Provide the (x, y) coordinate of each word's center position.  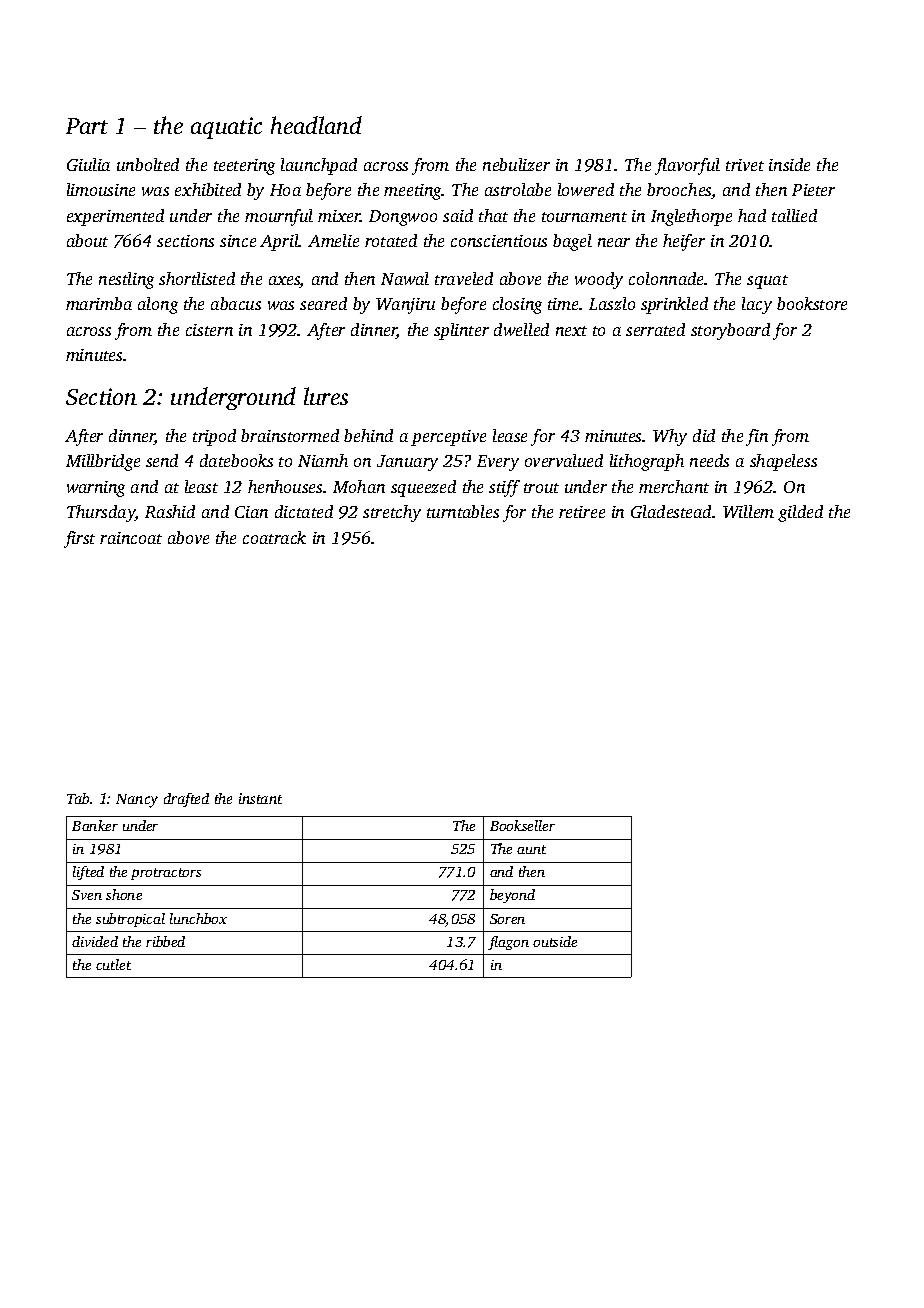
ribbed (165, 941)
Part (87, 126)
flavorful (687, 166)
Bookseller (522, 825)
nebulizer (516, 164)
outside (555, 941)
